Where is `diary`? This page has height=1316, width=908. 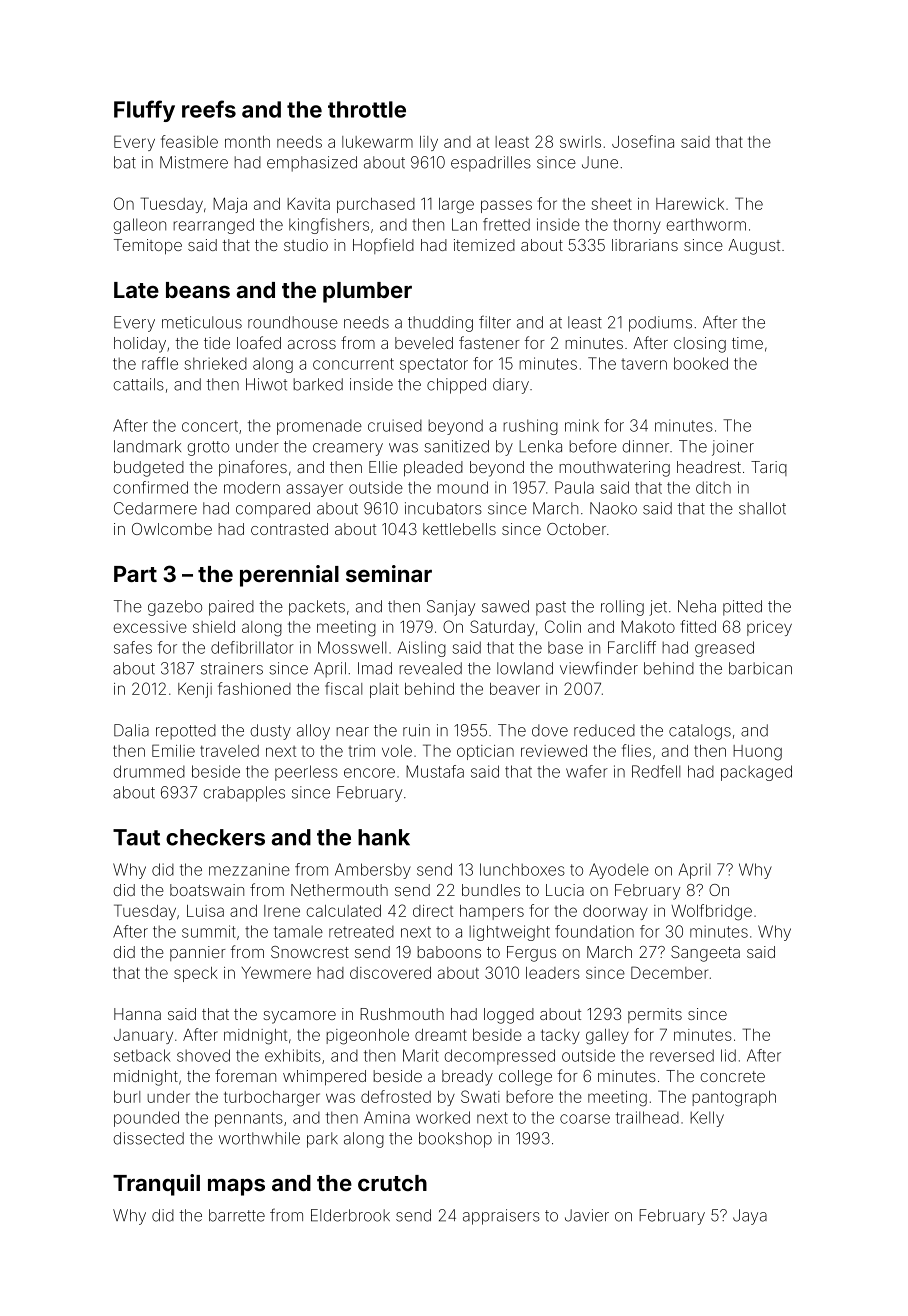 diary is located at coordinates (511, 386).
